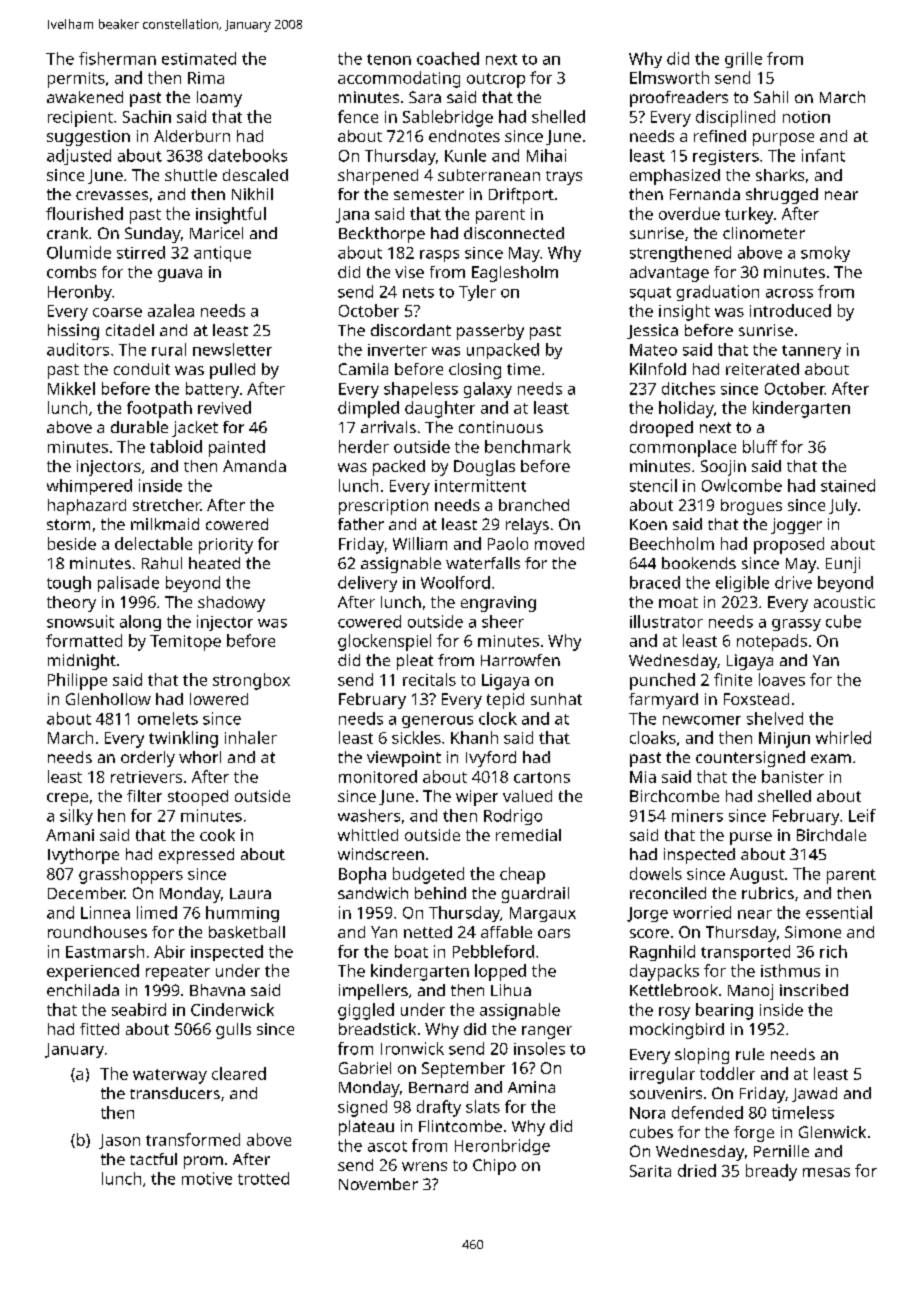 The width and height of the document is (924, 1308). I want to click on reiterated, so click(762, 369).
